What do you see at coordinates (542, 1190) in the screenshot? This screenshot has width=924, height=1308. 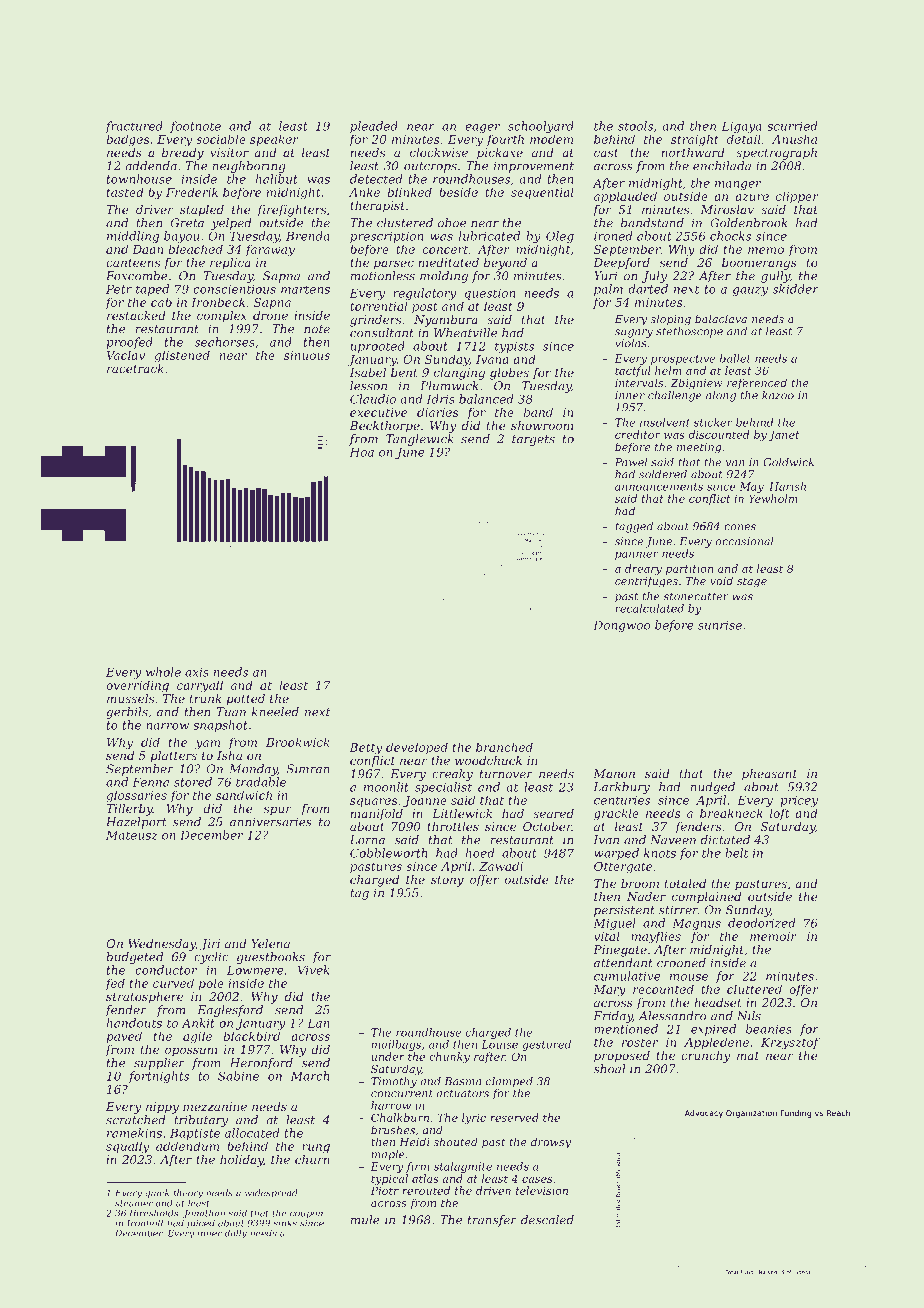 I see `television` at bounding box center [542, 1190].
